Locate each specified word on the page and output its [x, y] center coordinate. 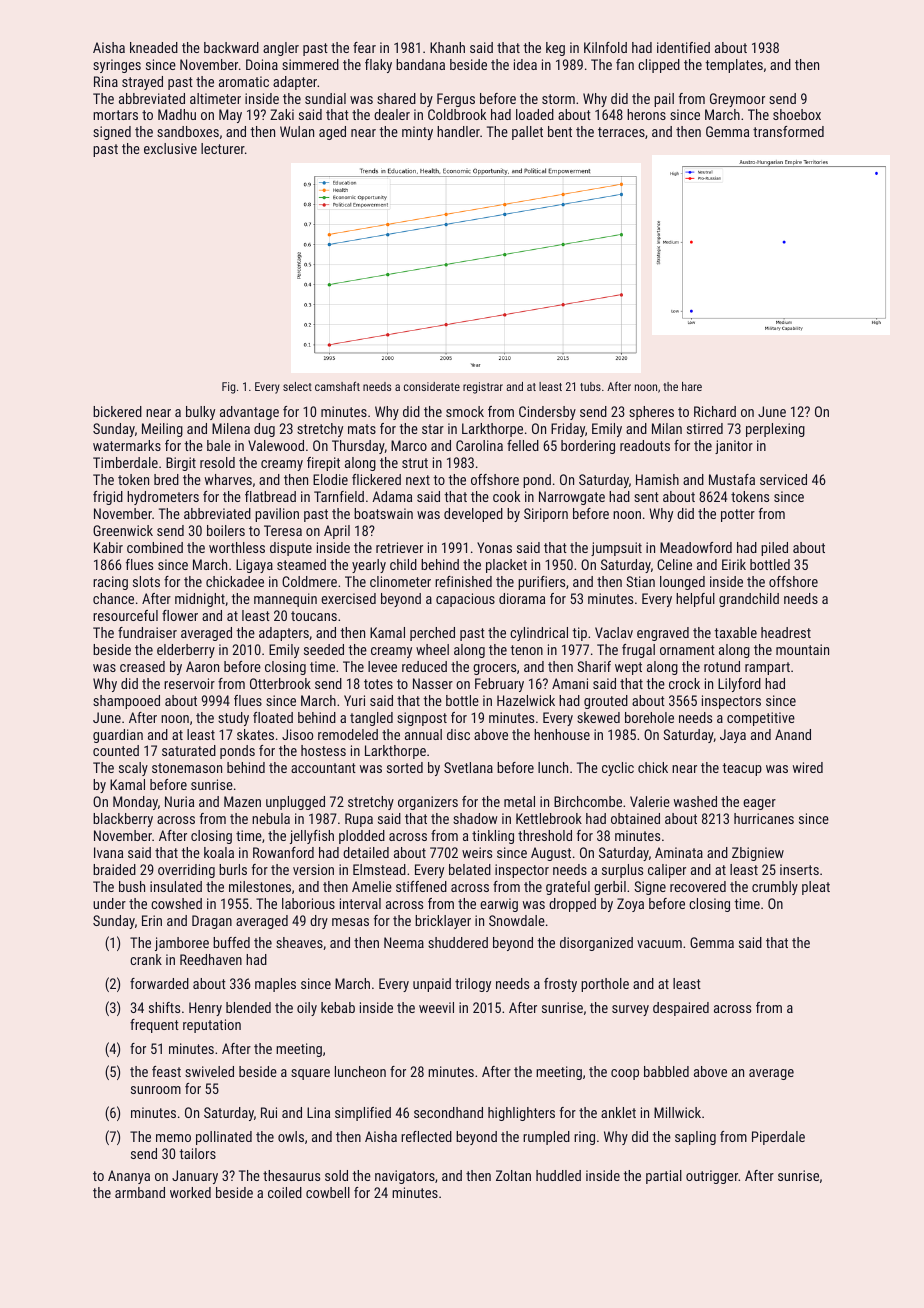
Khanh [447, 47]
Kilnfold [605, 47]
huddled [558, 1175]
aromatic [244, 81]
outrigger [712, 1177]
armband [140, 1192]
